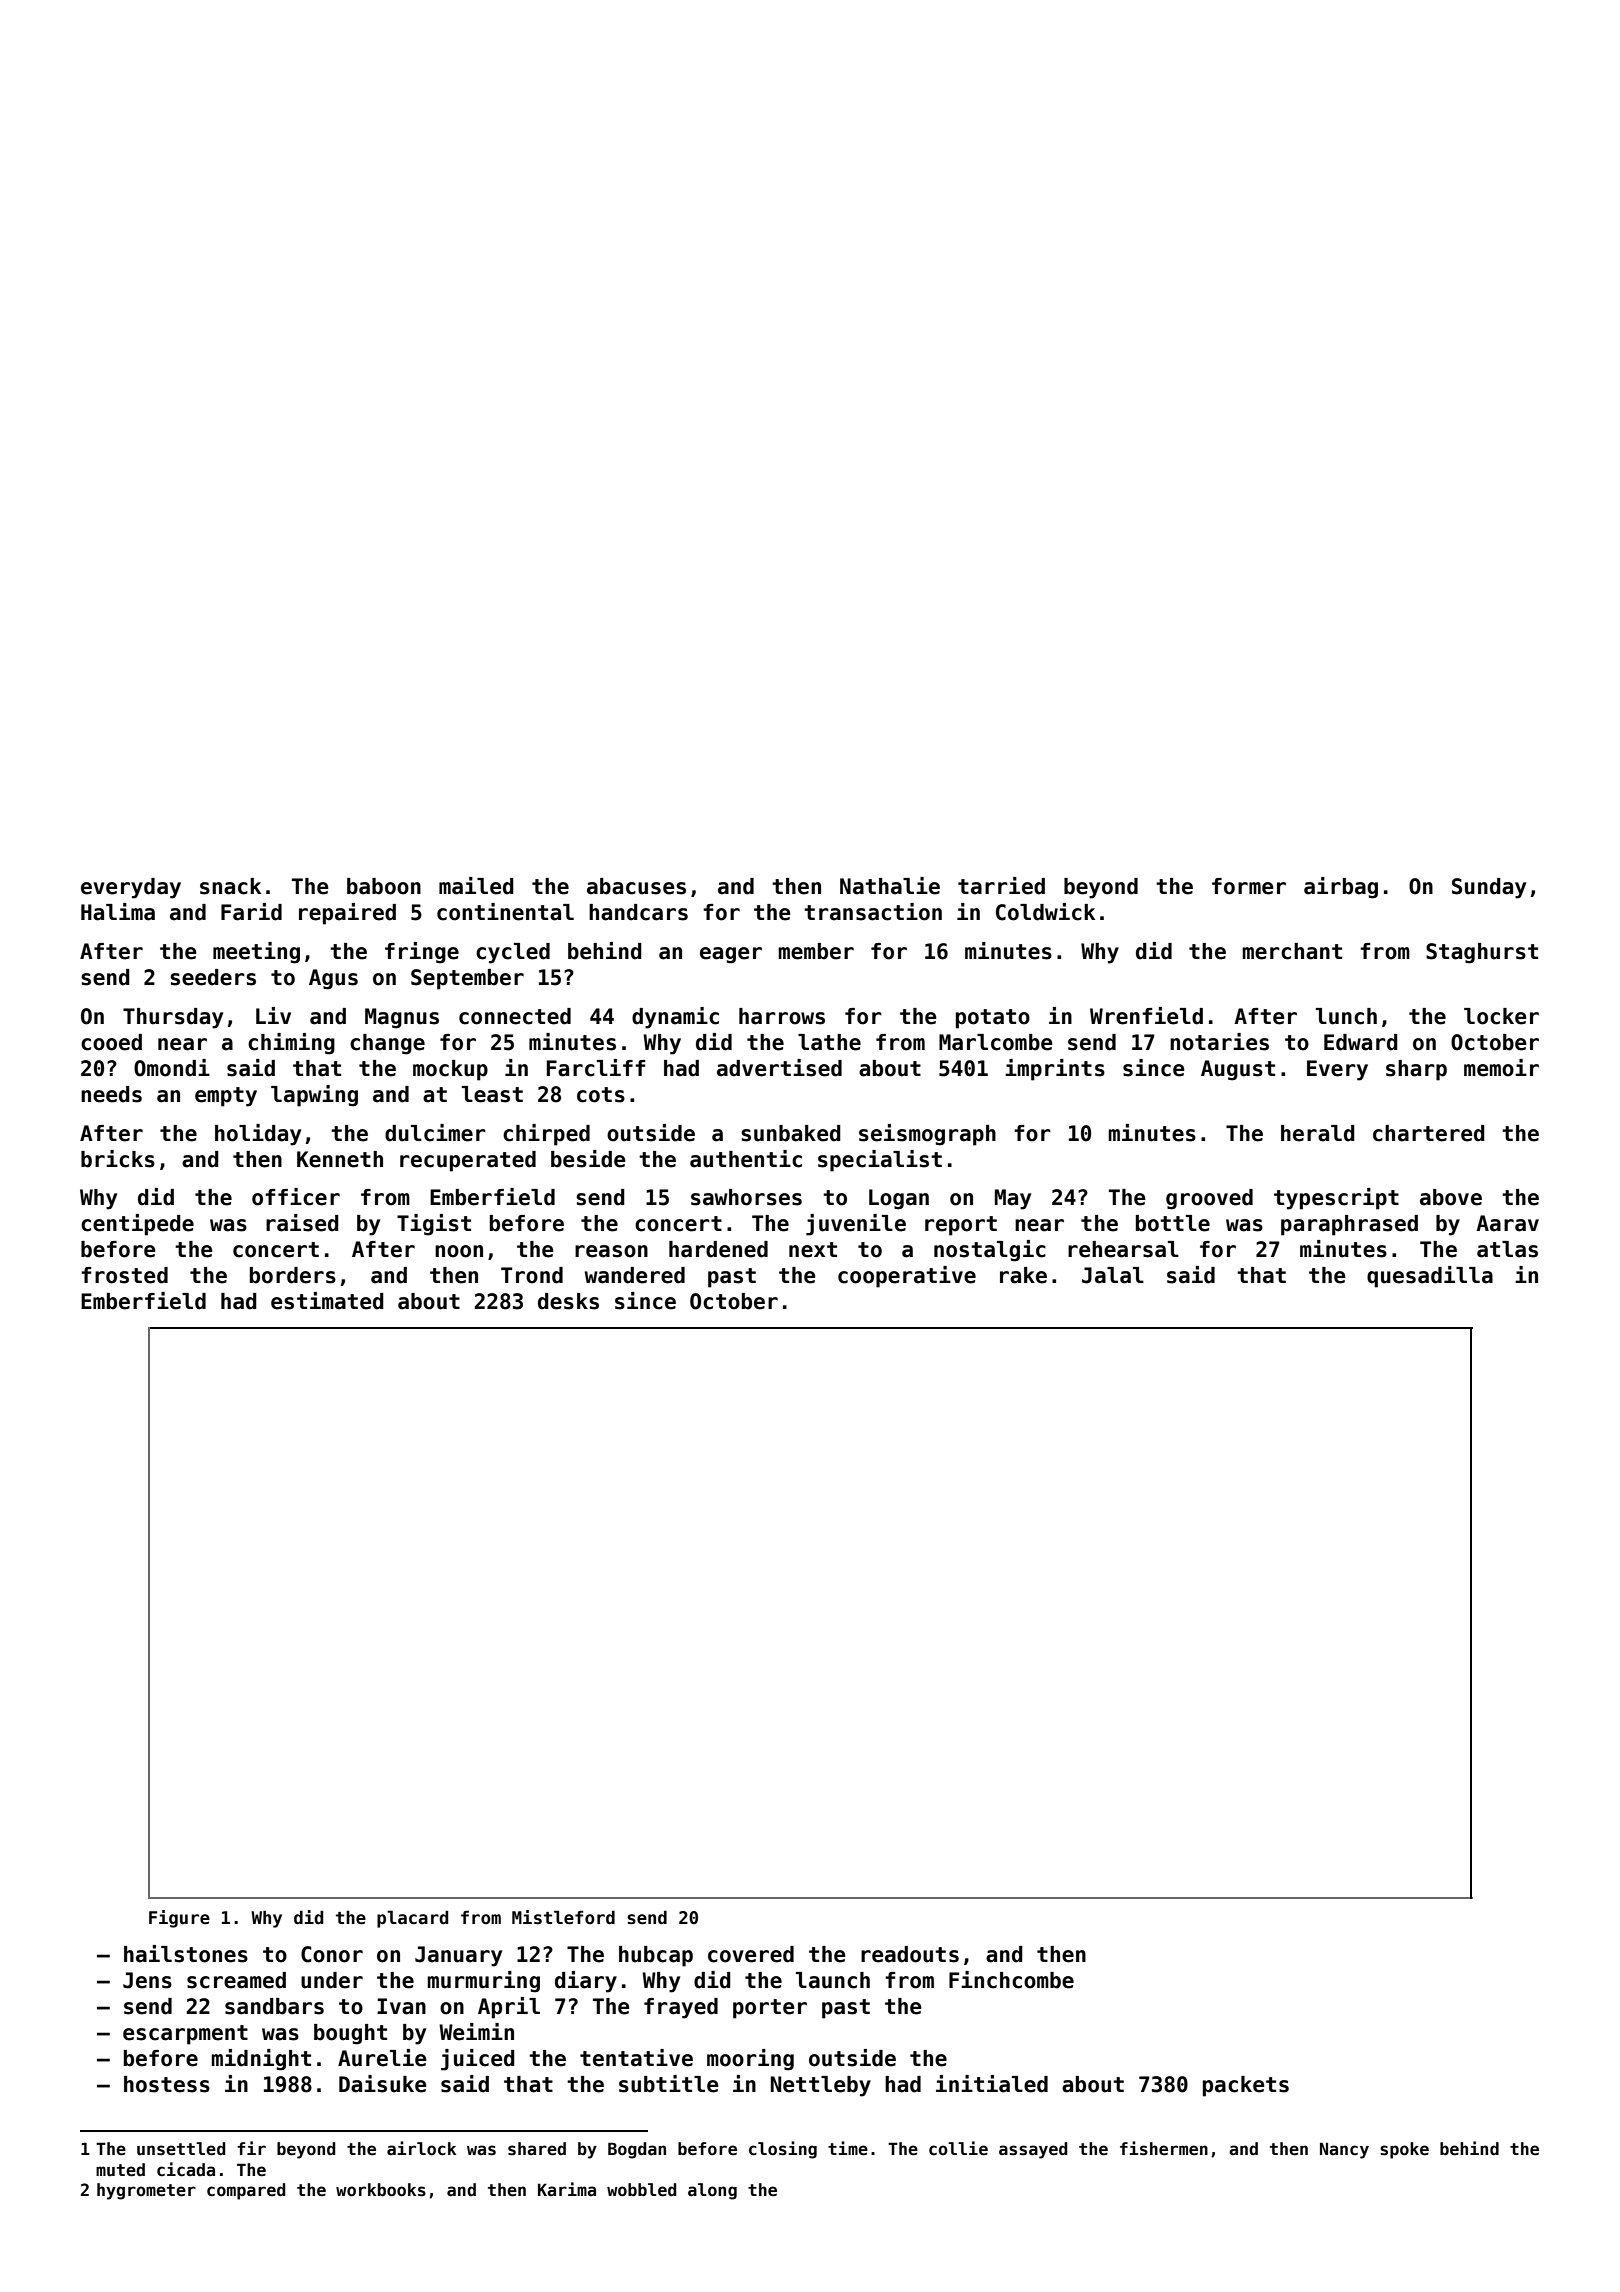 Image resolution: width=1620 pixels, height=2292 pixels. Describe the element at coordinates (718, 1249) in the screenshot. I see `hardened` at that location.
